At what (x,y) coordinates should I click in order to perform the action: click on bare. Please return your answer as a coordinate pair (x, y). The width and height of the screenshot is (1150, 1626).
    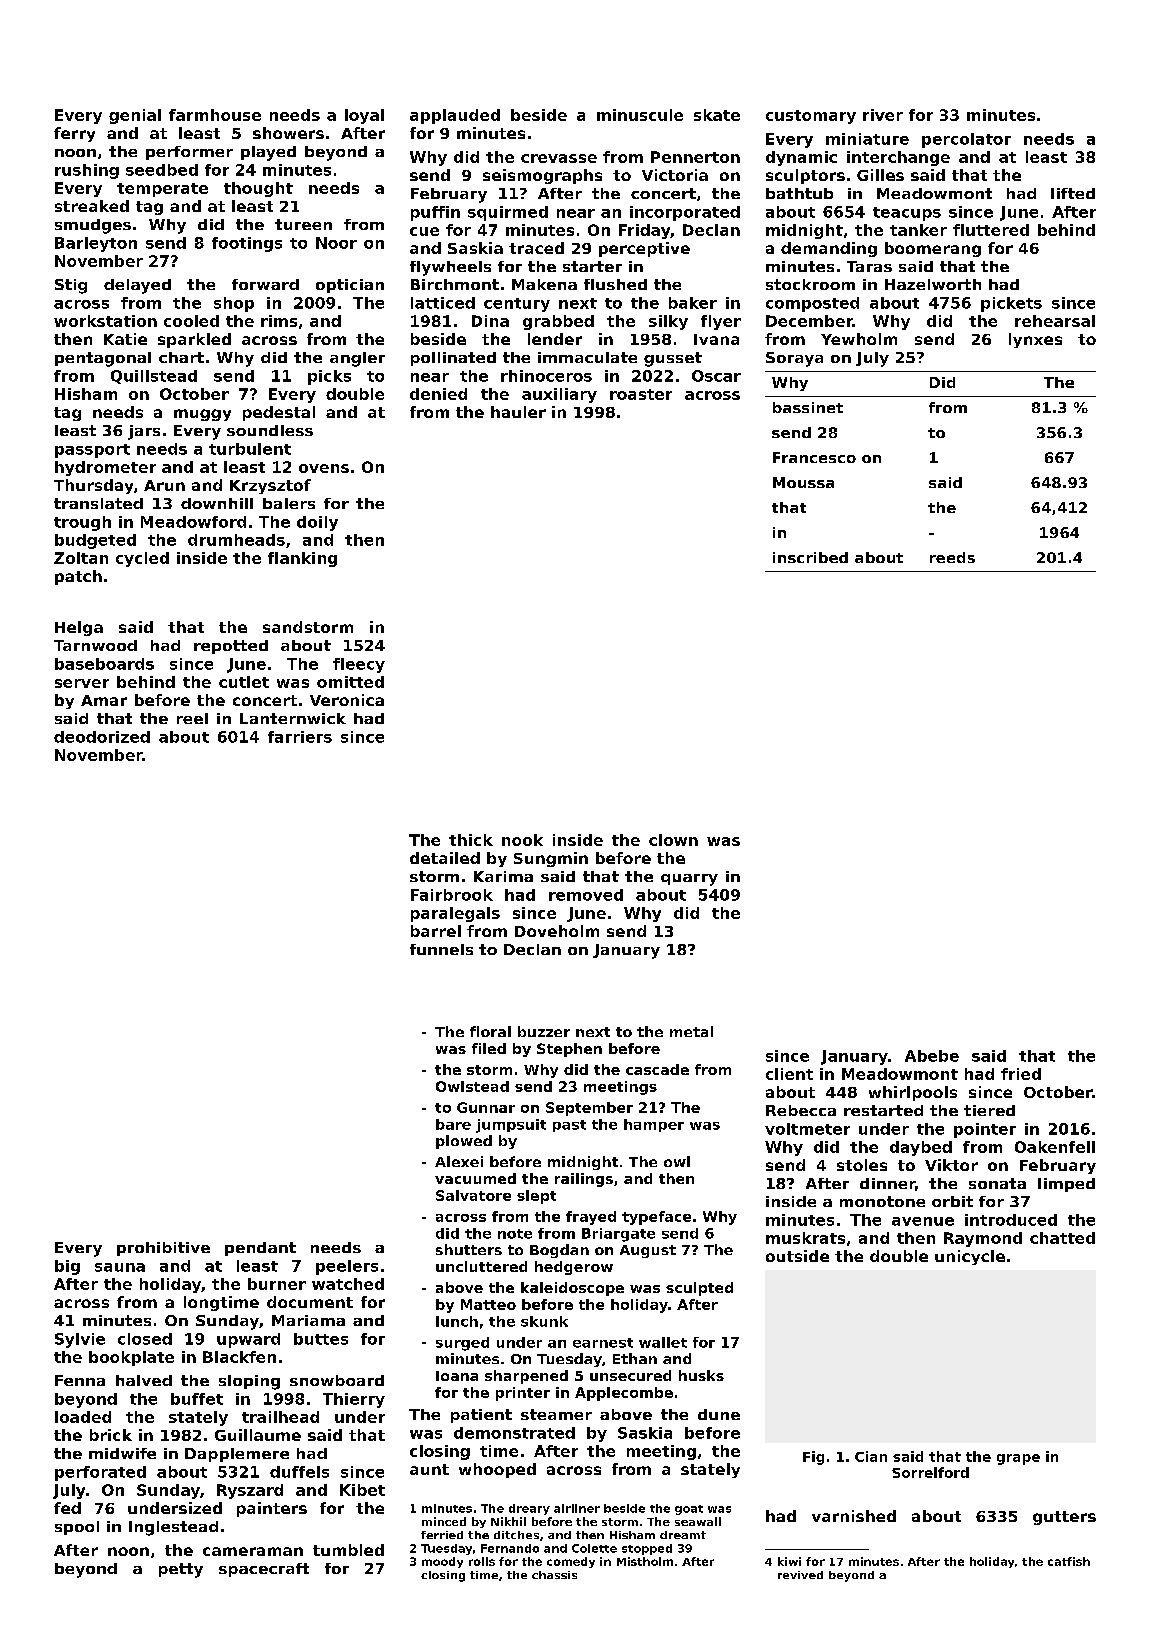
    Looking at the image, I should click on (453, 1124).
